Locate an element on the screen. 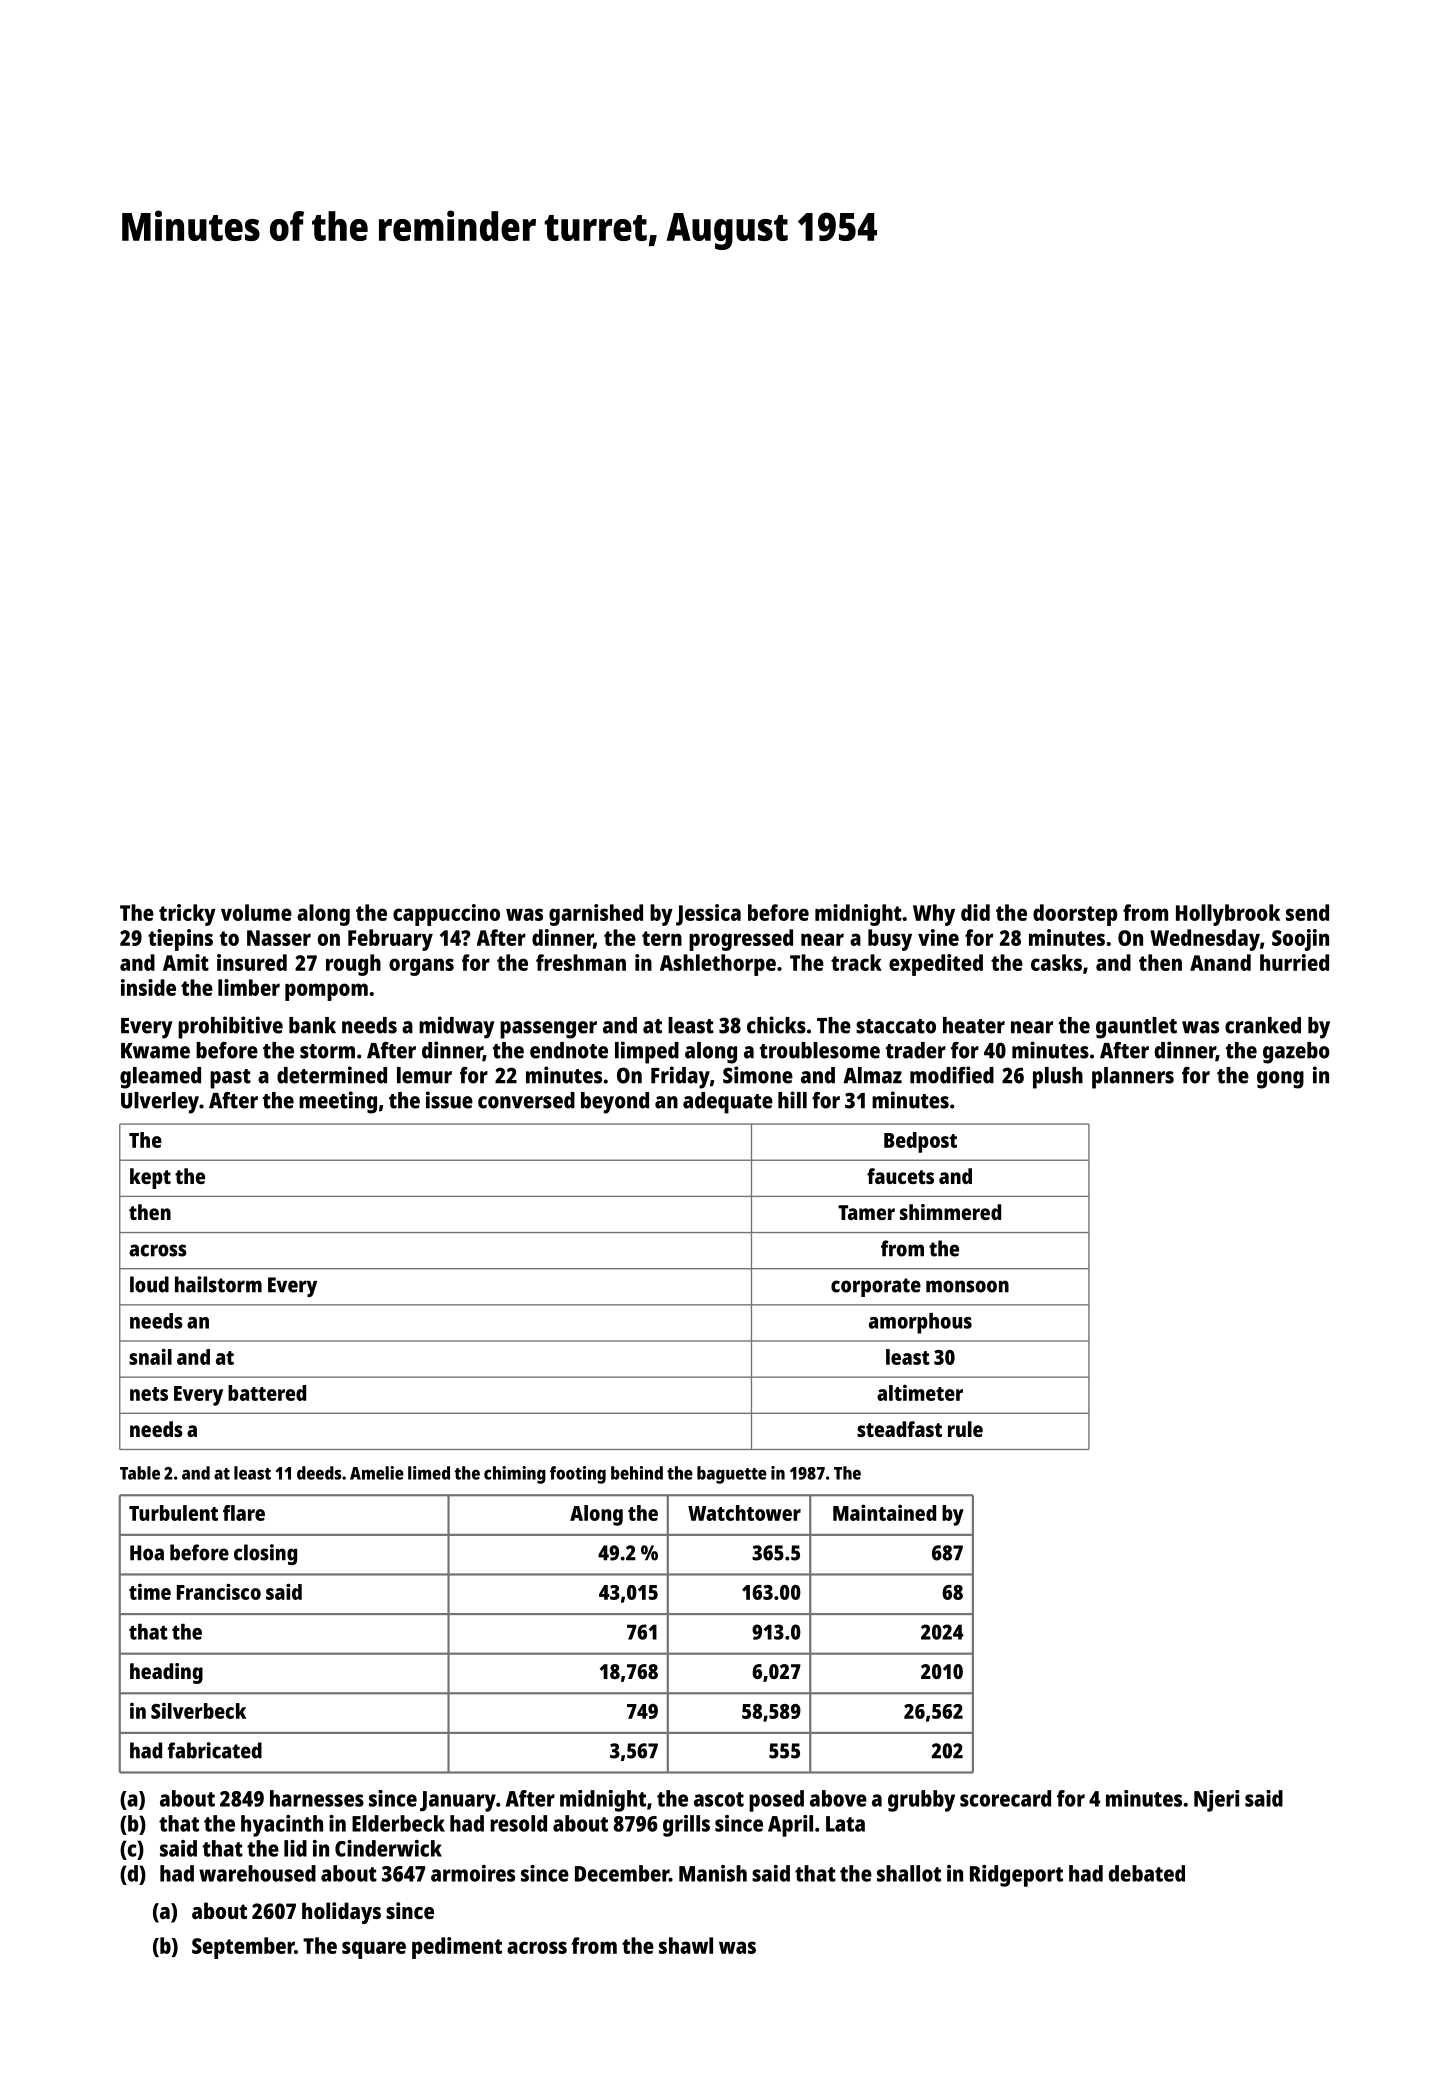 This screenshot has width=1450, height=2100. chiming is located at coordinates (515, 1475).
